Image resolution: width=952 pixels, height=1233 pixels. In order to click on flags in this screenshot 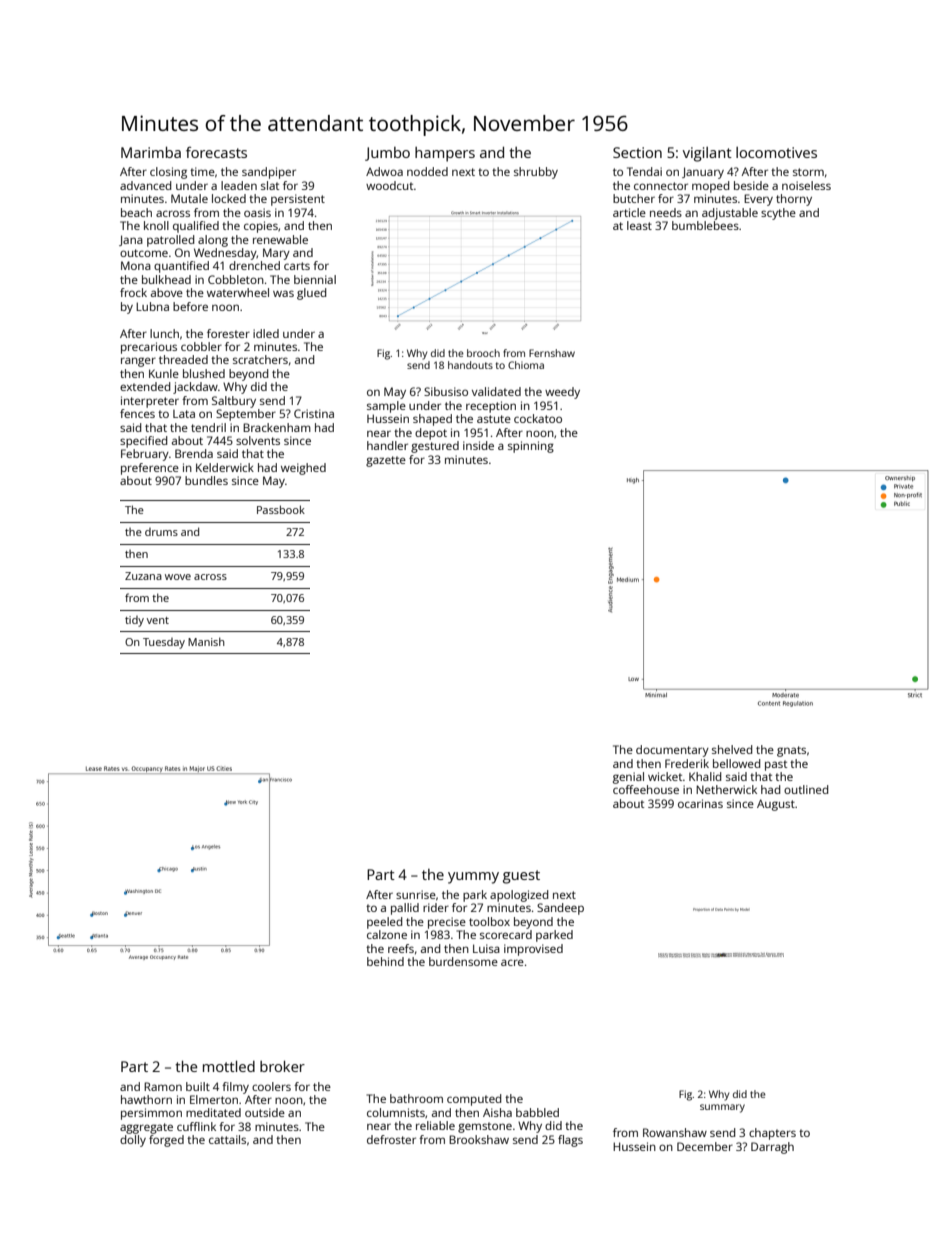, I will do `click(570, 1141)`.
